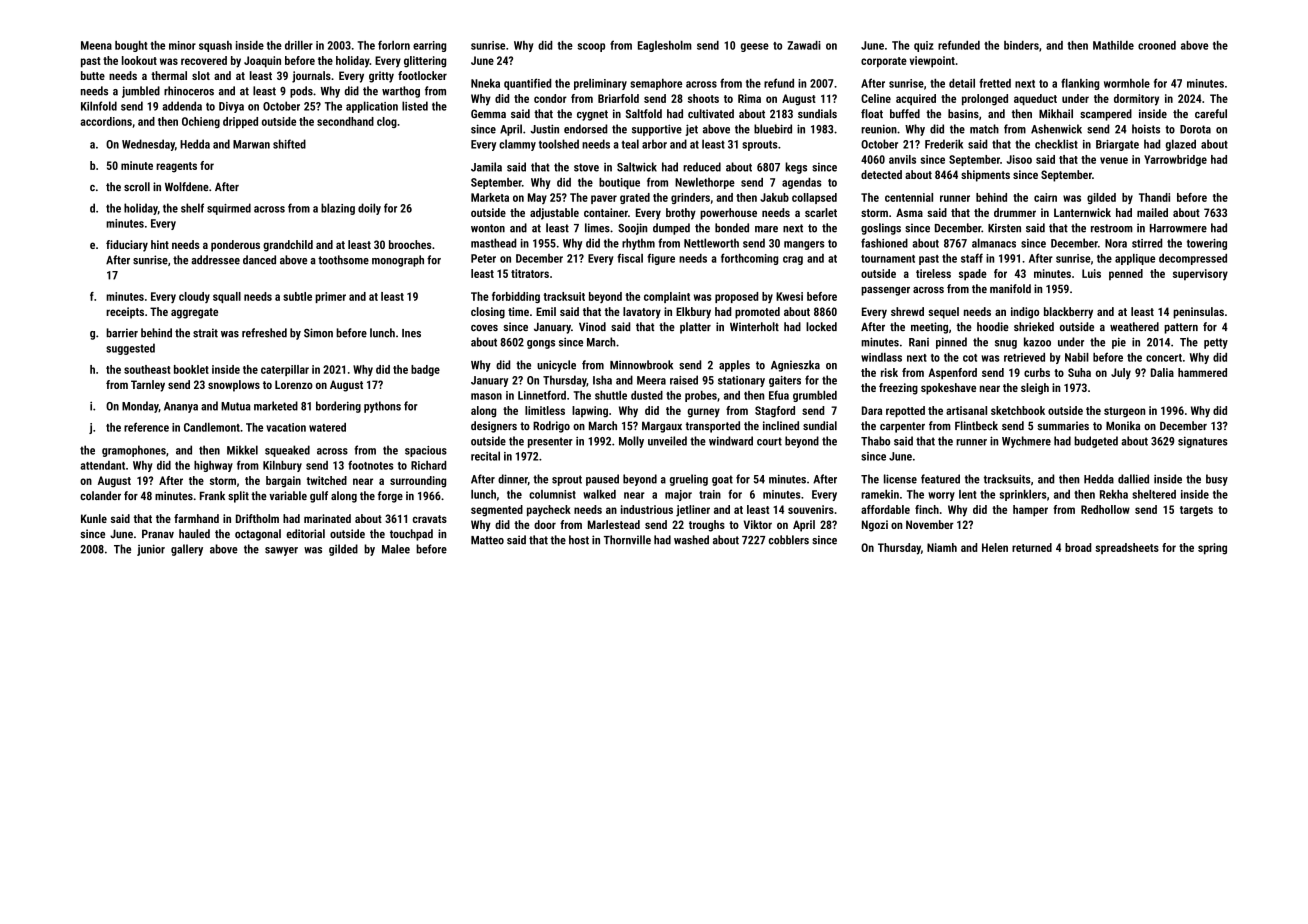 This screenshot has height=924, width=1308. What do you see at coordinates (1113, 45) in the screenshot?
I see `Mathilde` at bounding box center [1113, 45].
